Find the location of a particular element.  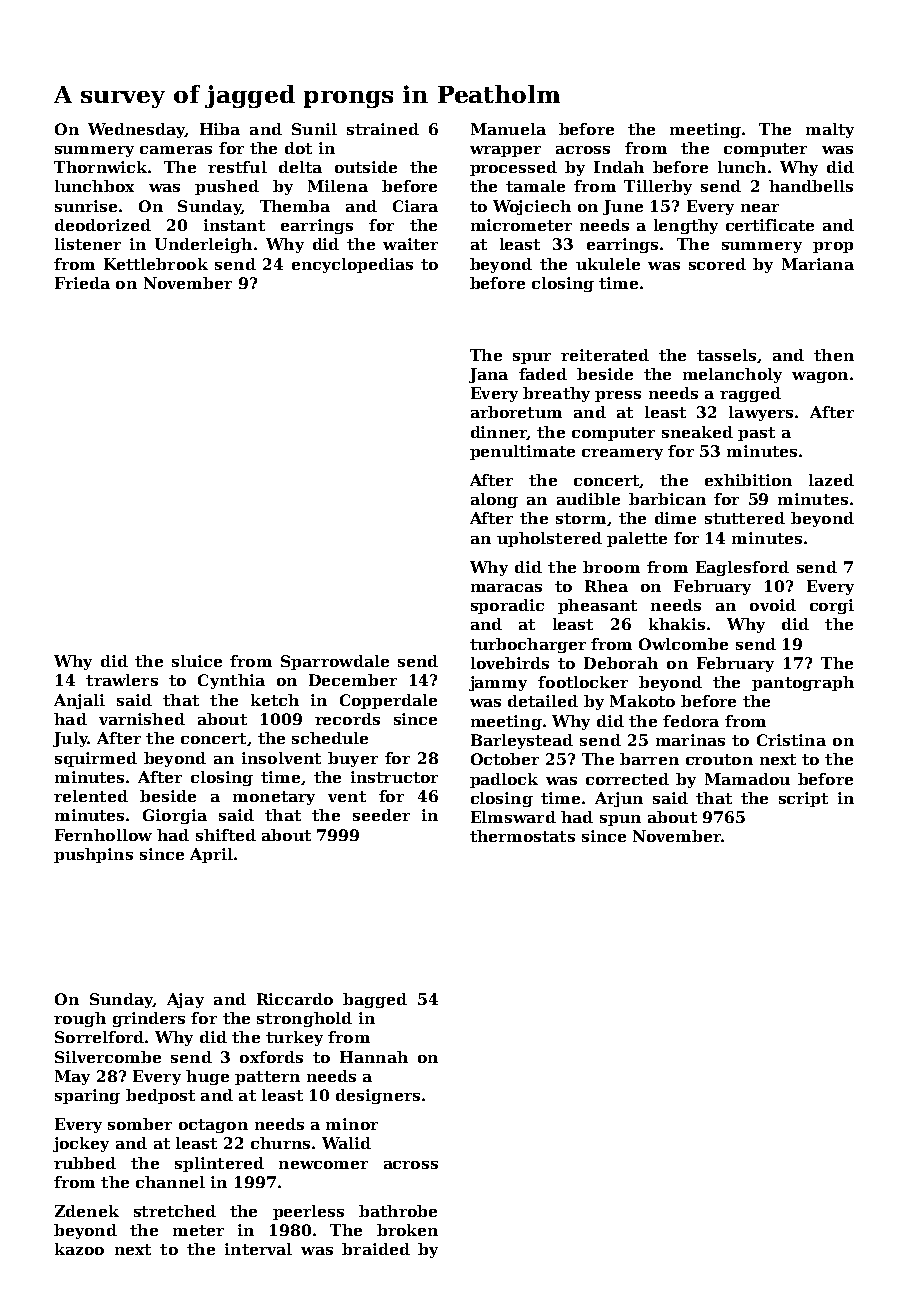

barren is located at coordinates (649, 759).
